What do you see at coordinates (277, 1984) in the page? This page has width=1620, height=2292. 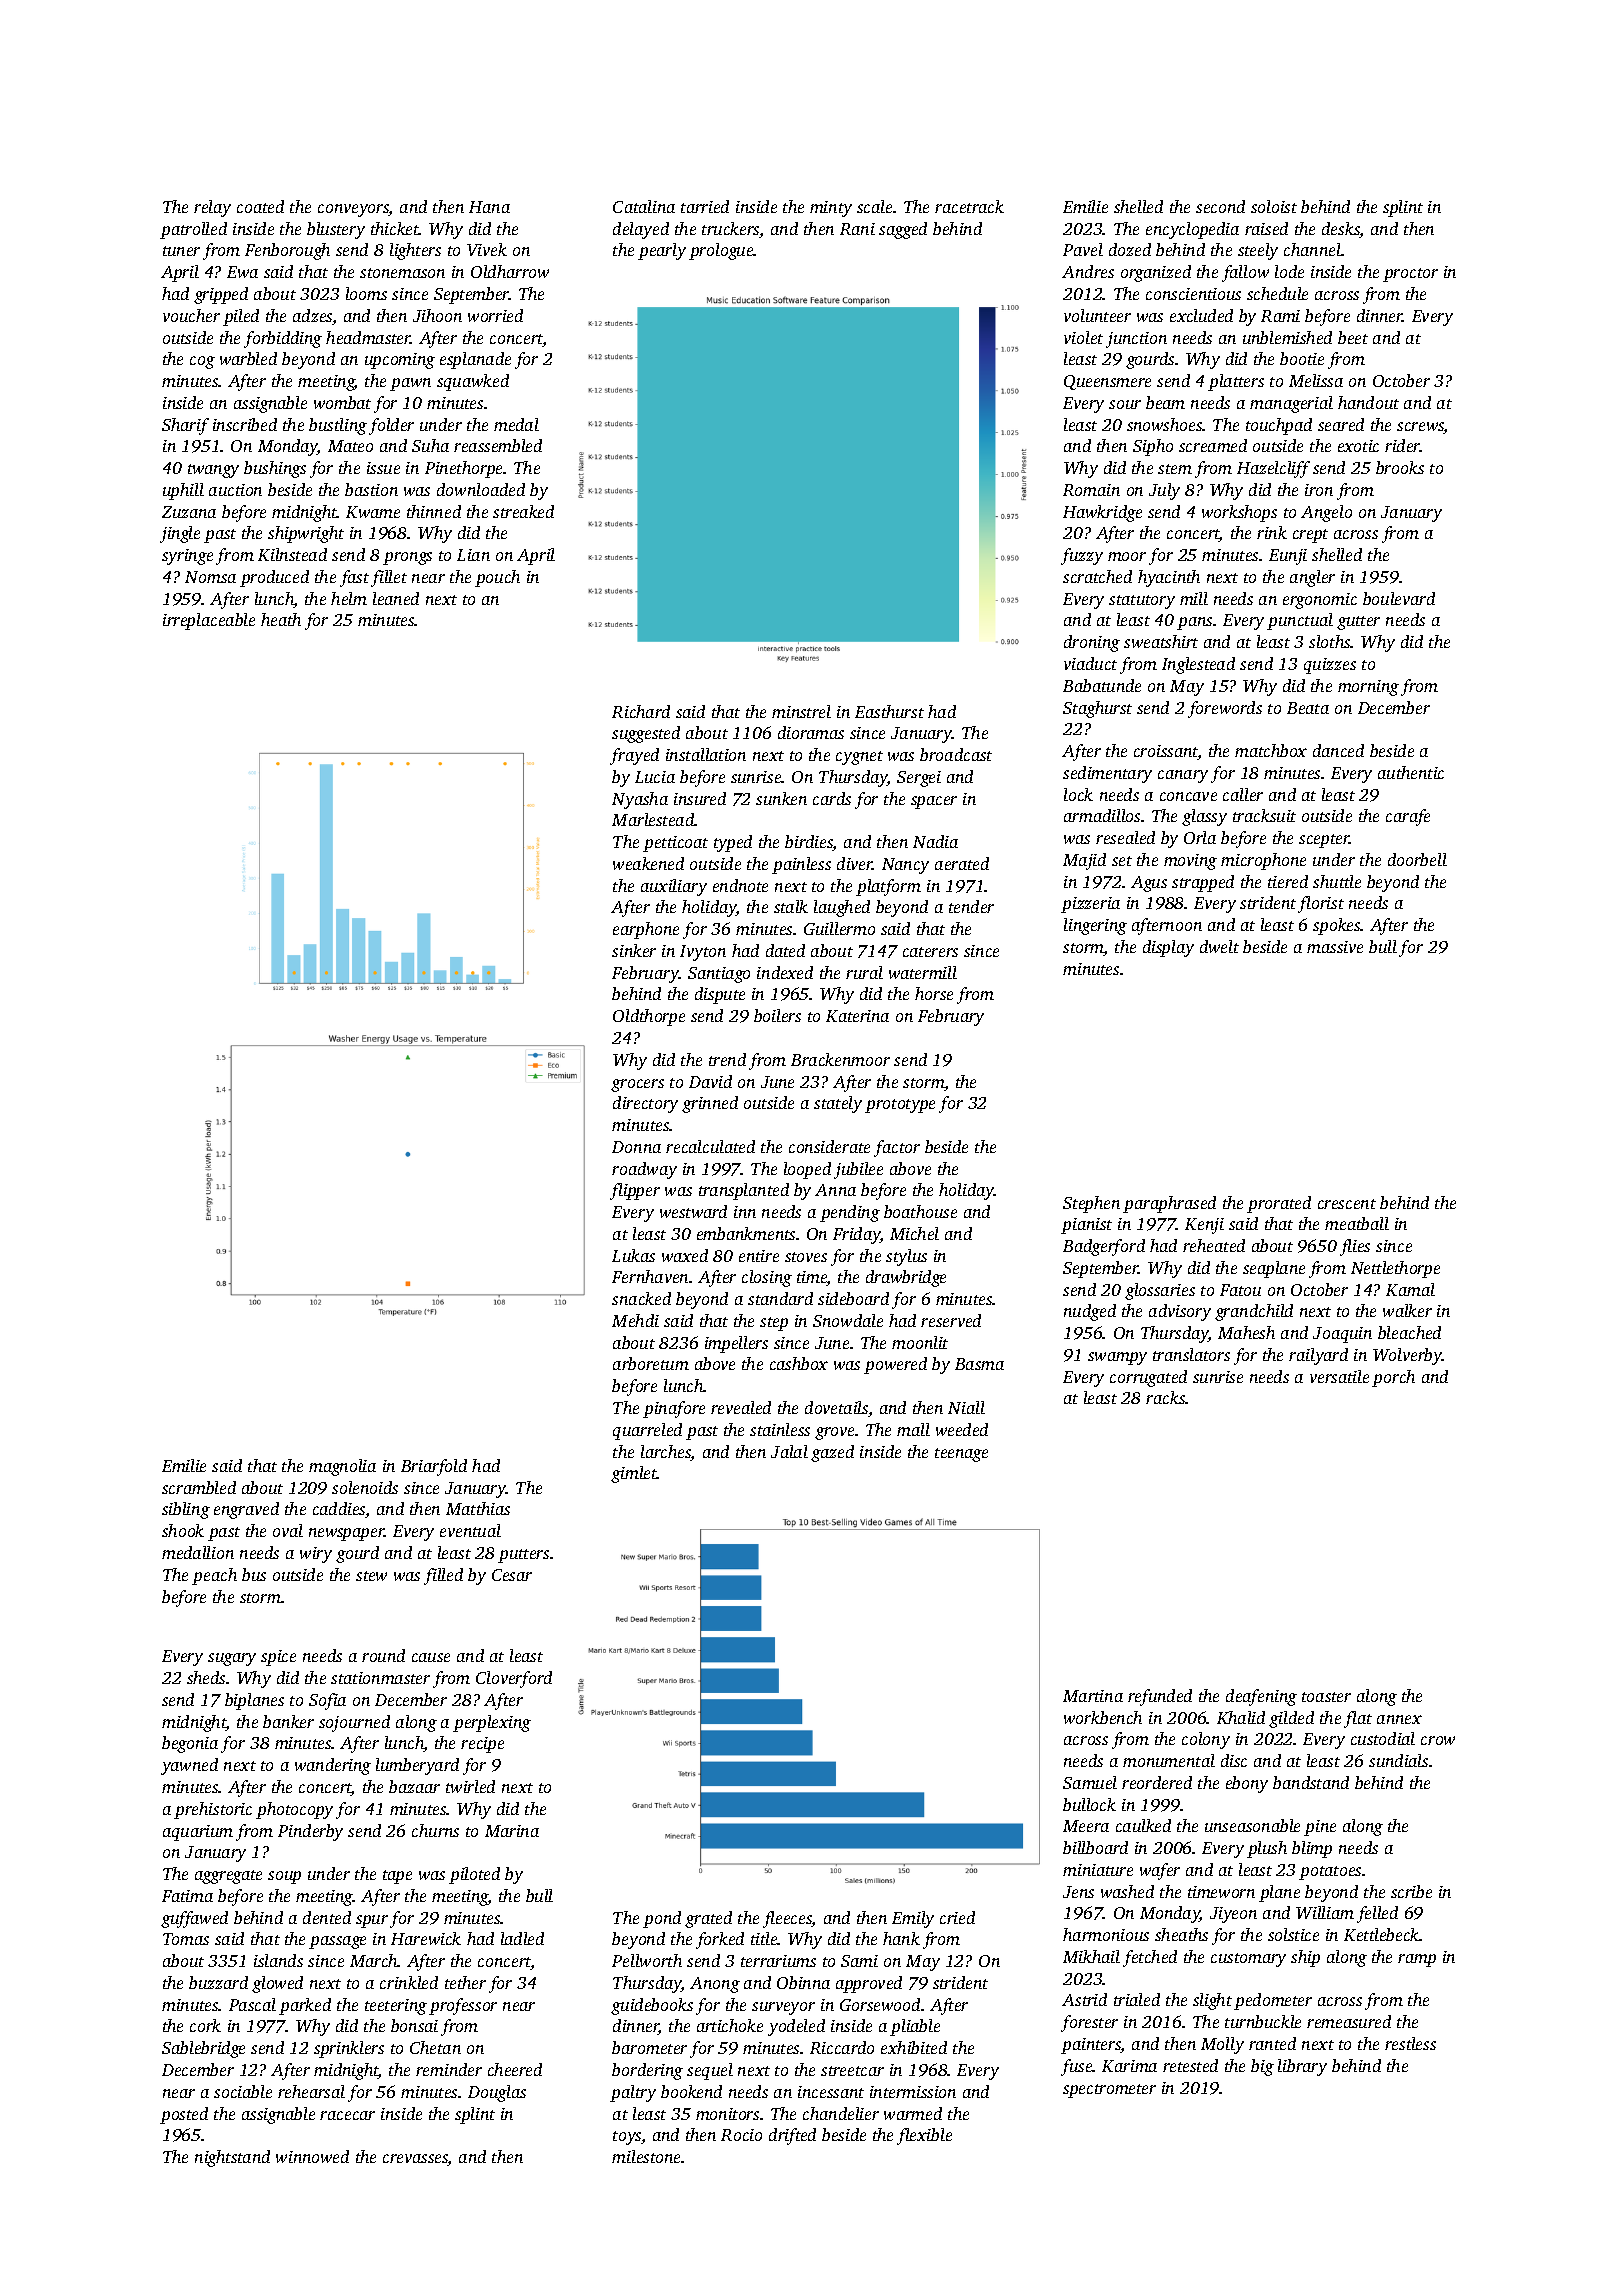 I see `glowed` at bounding box center [277, 1984].
